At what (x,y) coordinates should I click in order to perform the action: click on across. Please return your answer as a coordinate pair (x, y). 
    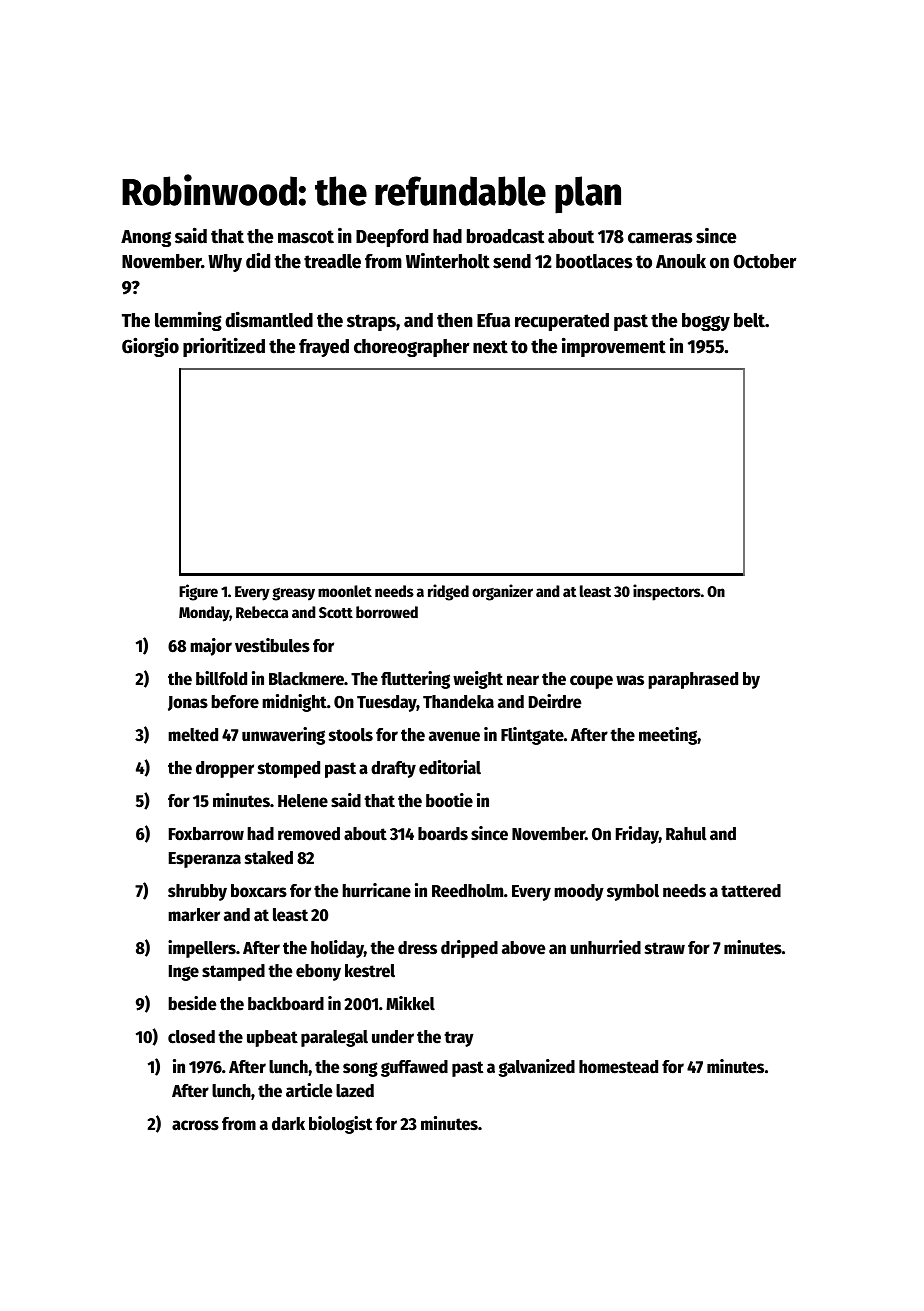
    Looking at the image, I should click on (195, 1125).
